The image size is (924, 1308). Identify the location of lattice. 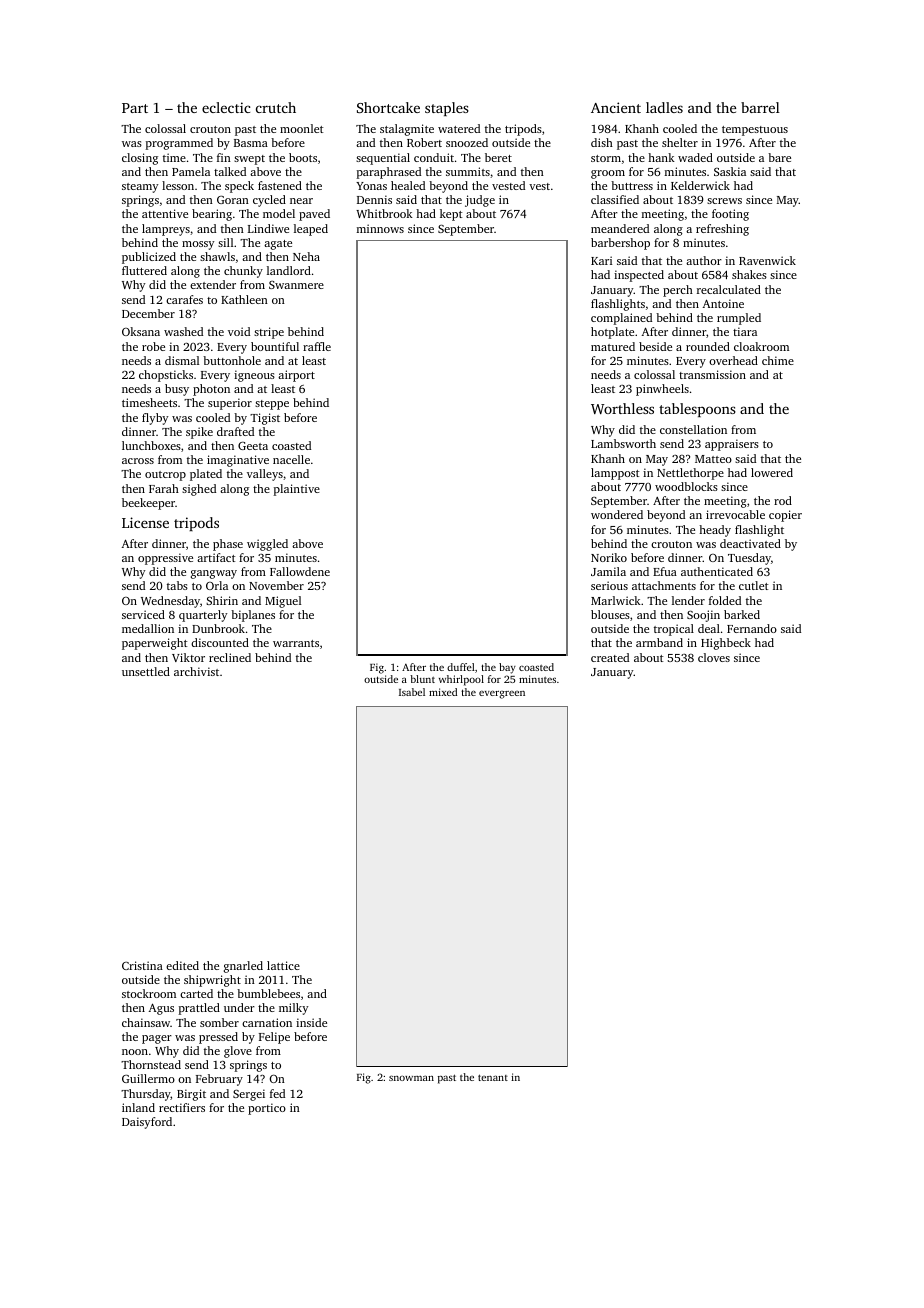
(283, 965).
